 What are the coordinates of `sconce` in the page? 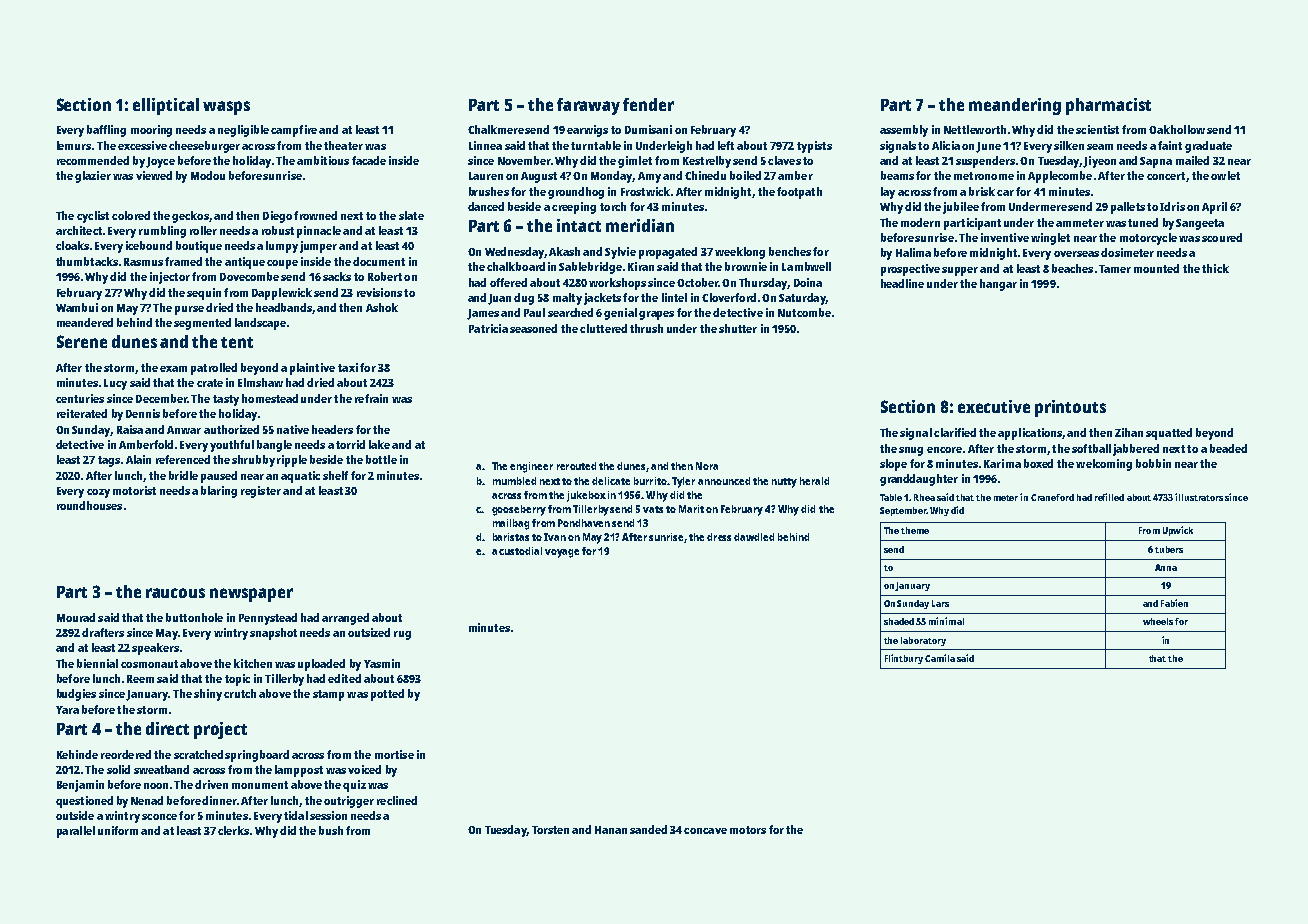 It's located at (159, 817).
